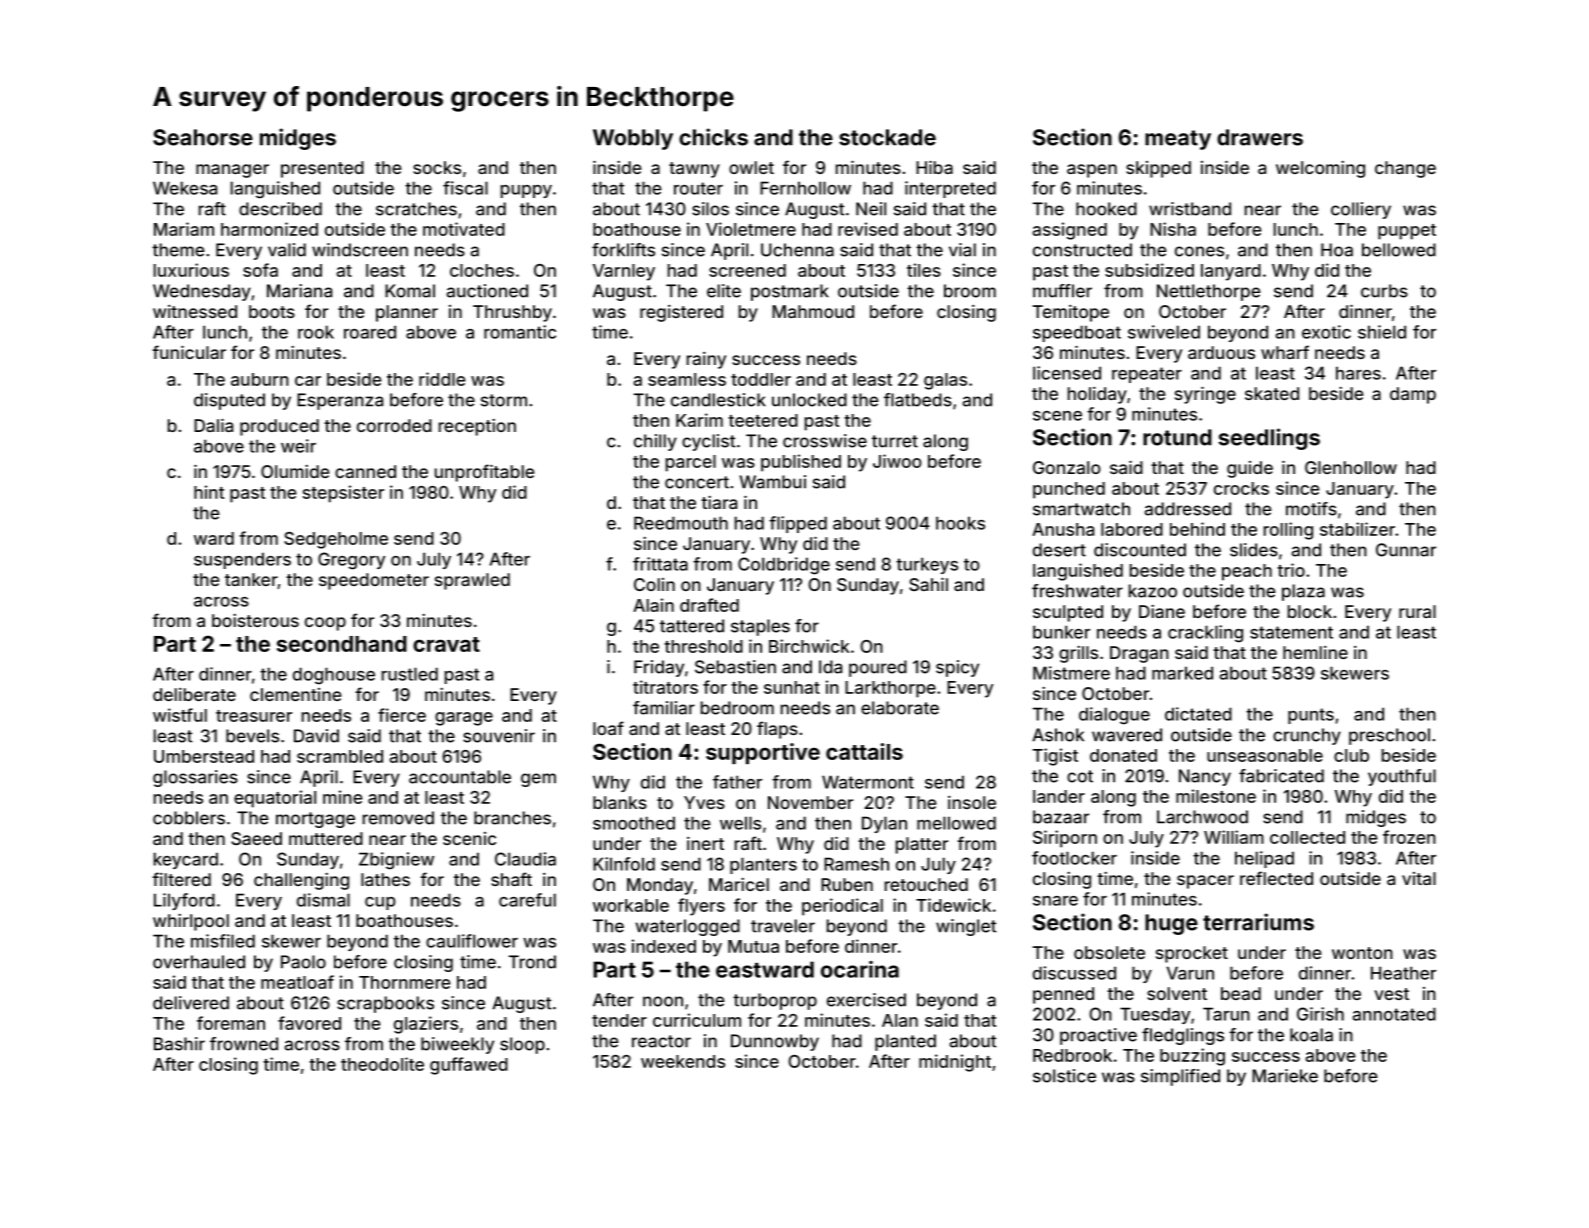 The width and height of the screenshot is (1589, 1228). What do you see at coordinates (633, 139) in the screenshot?
I see `Wobbly` at bounding box center [633, 139].
